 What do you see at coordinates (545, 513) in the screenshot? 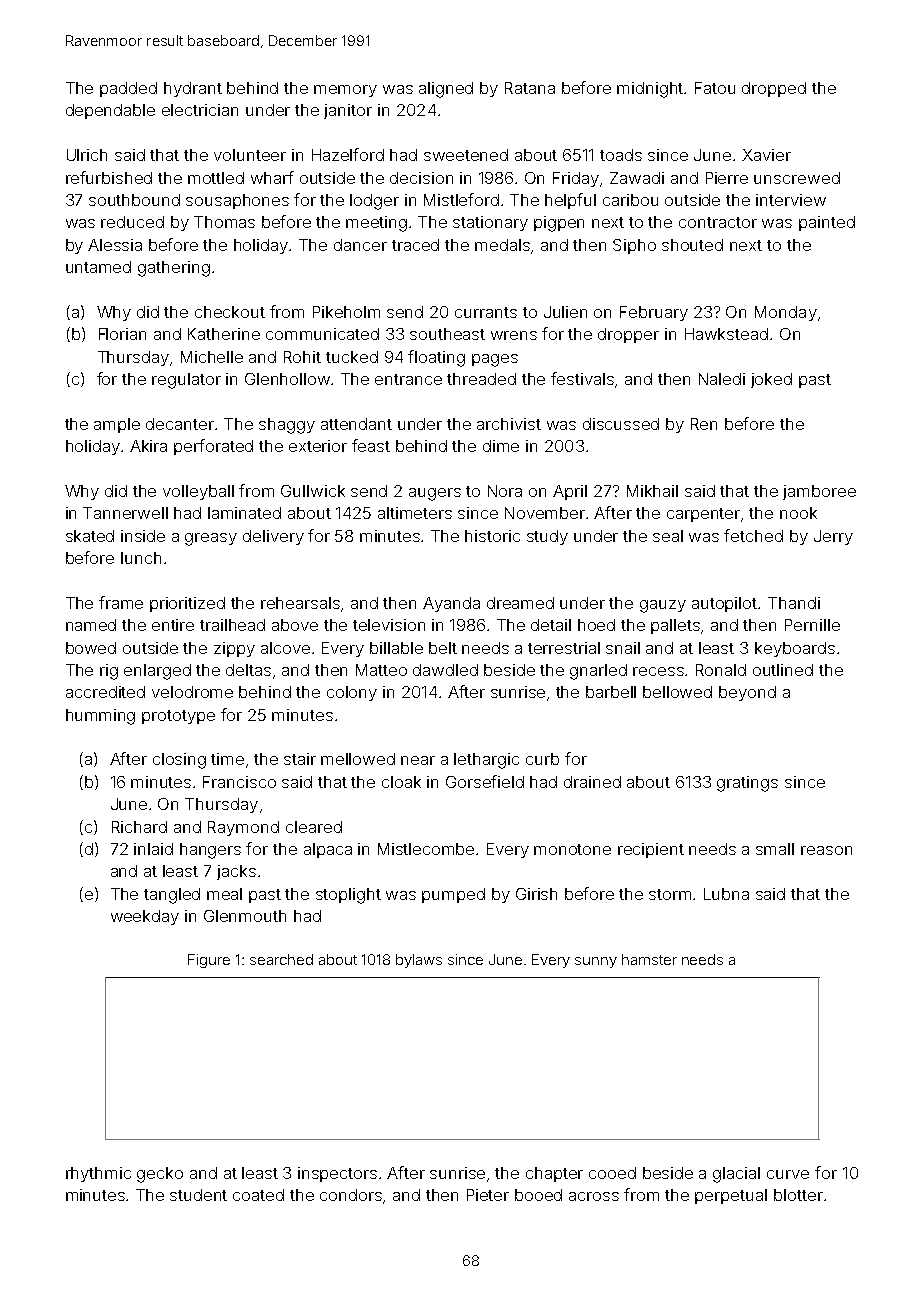
I see `November` at bounding box center [545, 513].
